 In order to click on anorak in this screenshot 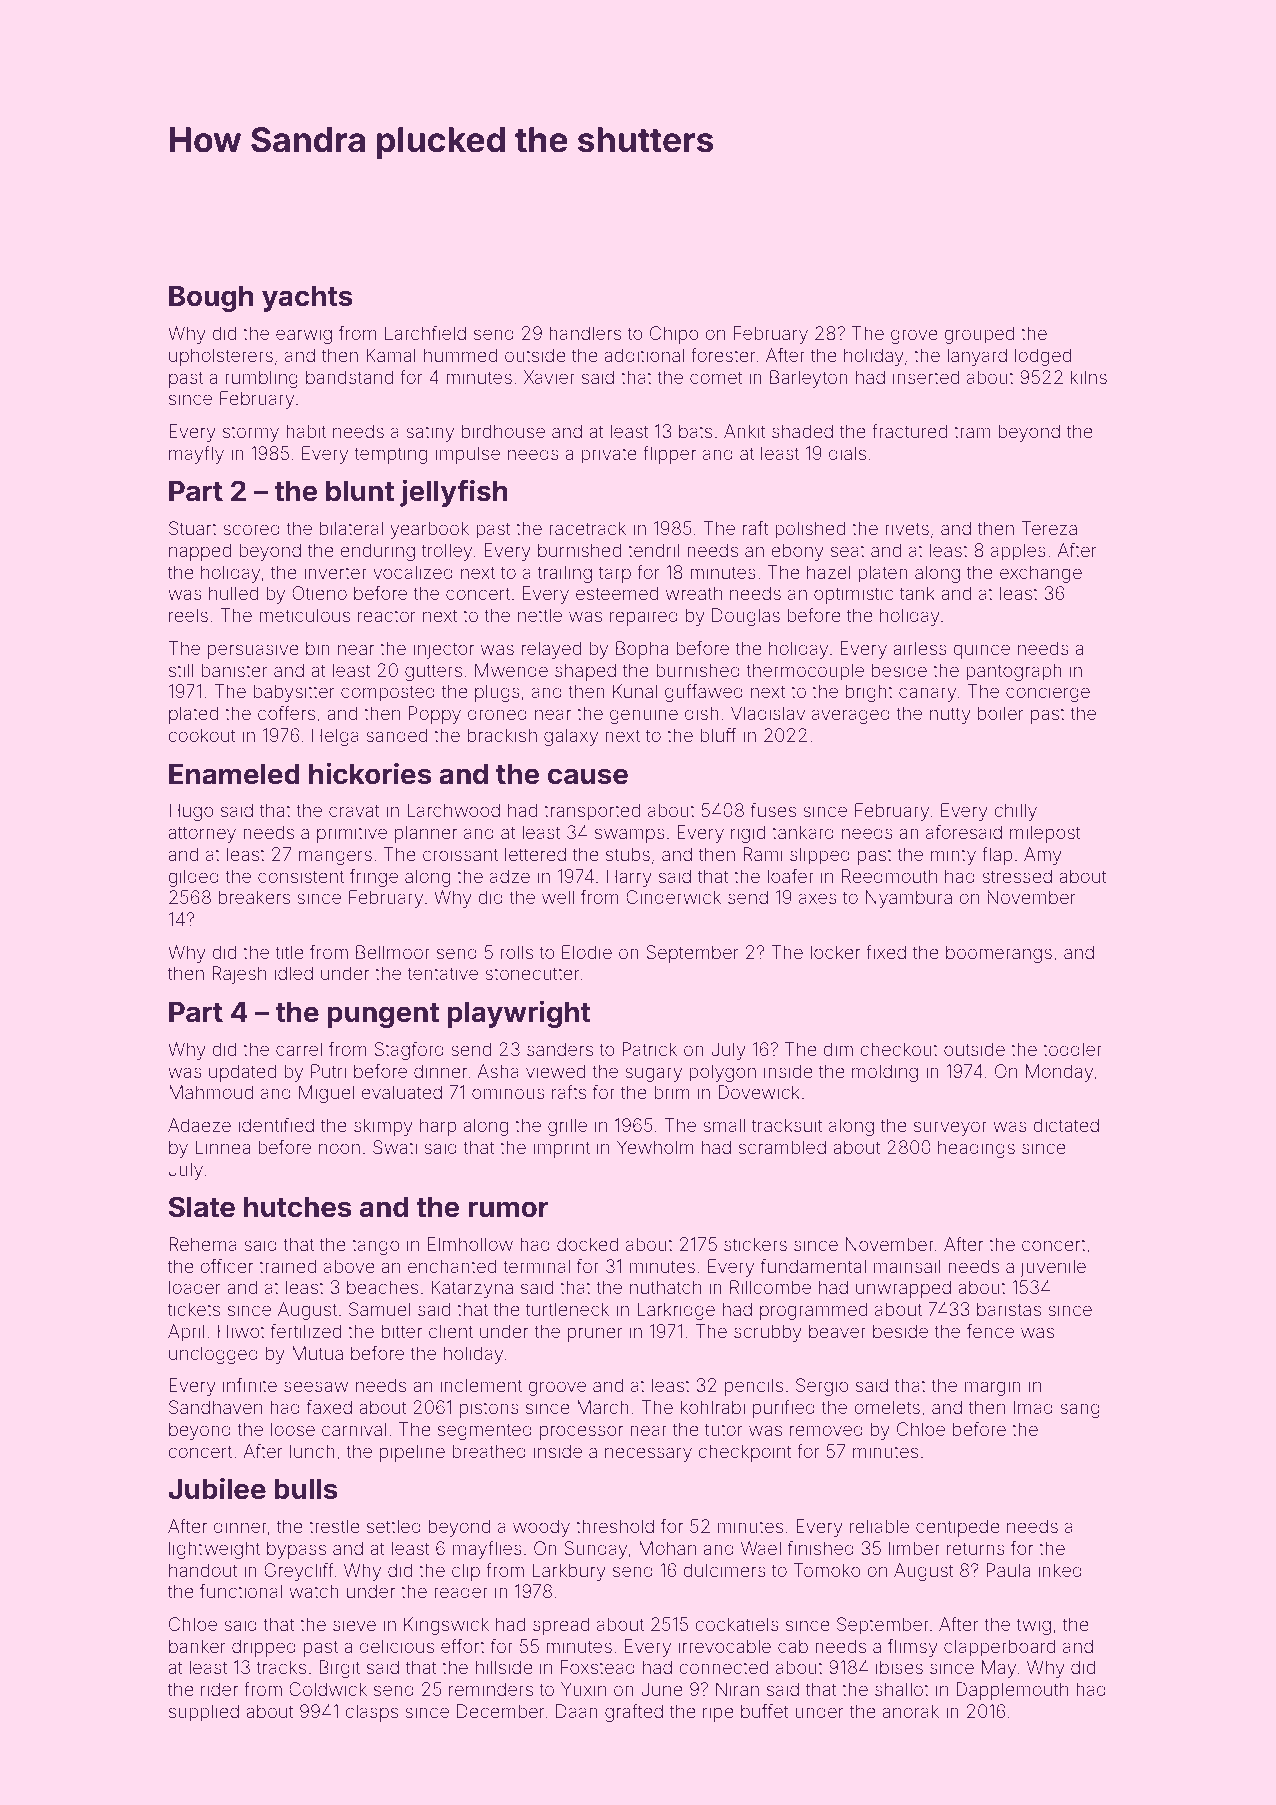, I will do `click(910, 1711)`.
